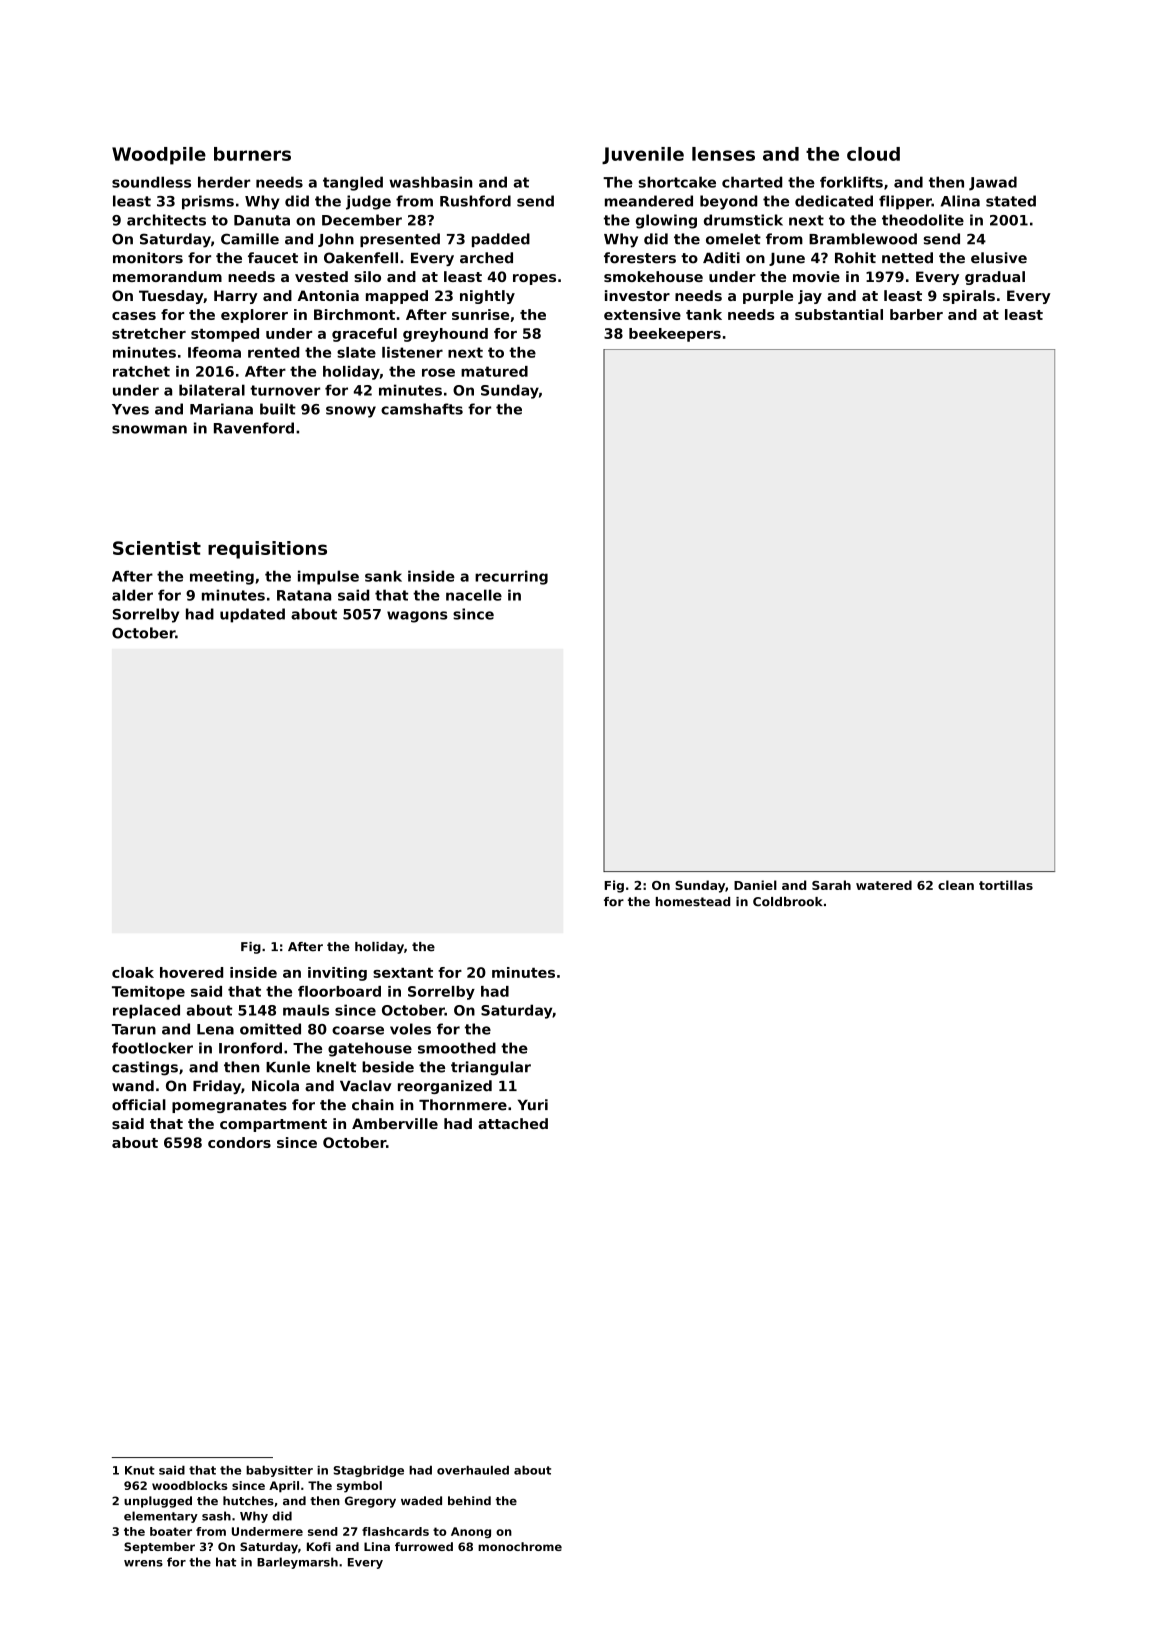 The height and width of the page is (1651, 1167). What do you see at coordinates (417, 617) in the page?
I see `wagons` at bounding box center [417, 617].
